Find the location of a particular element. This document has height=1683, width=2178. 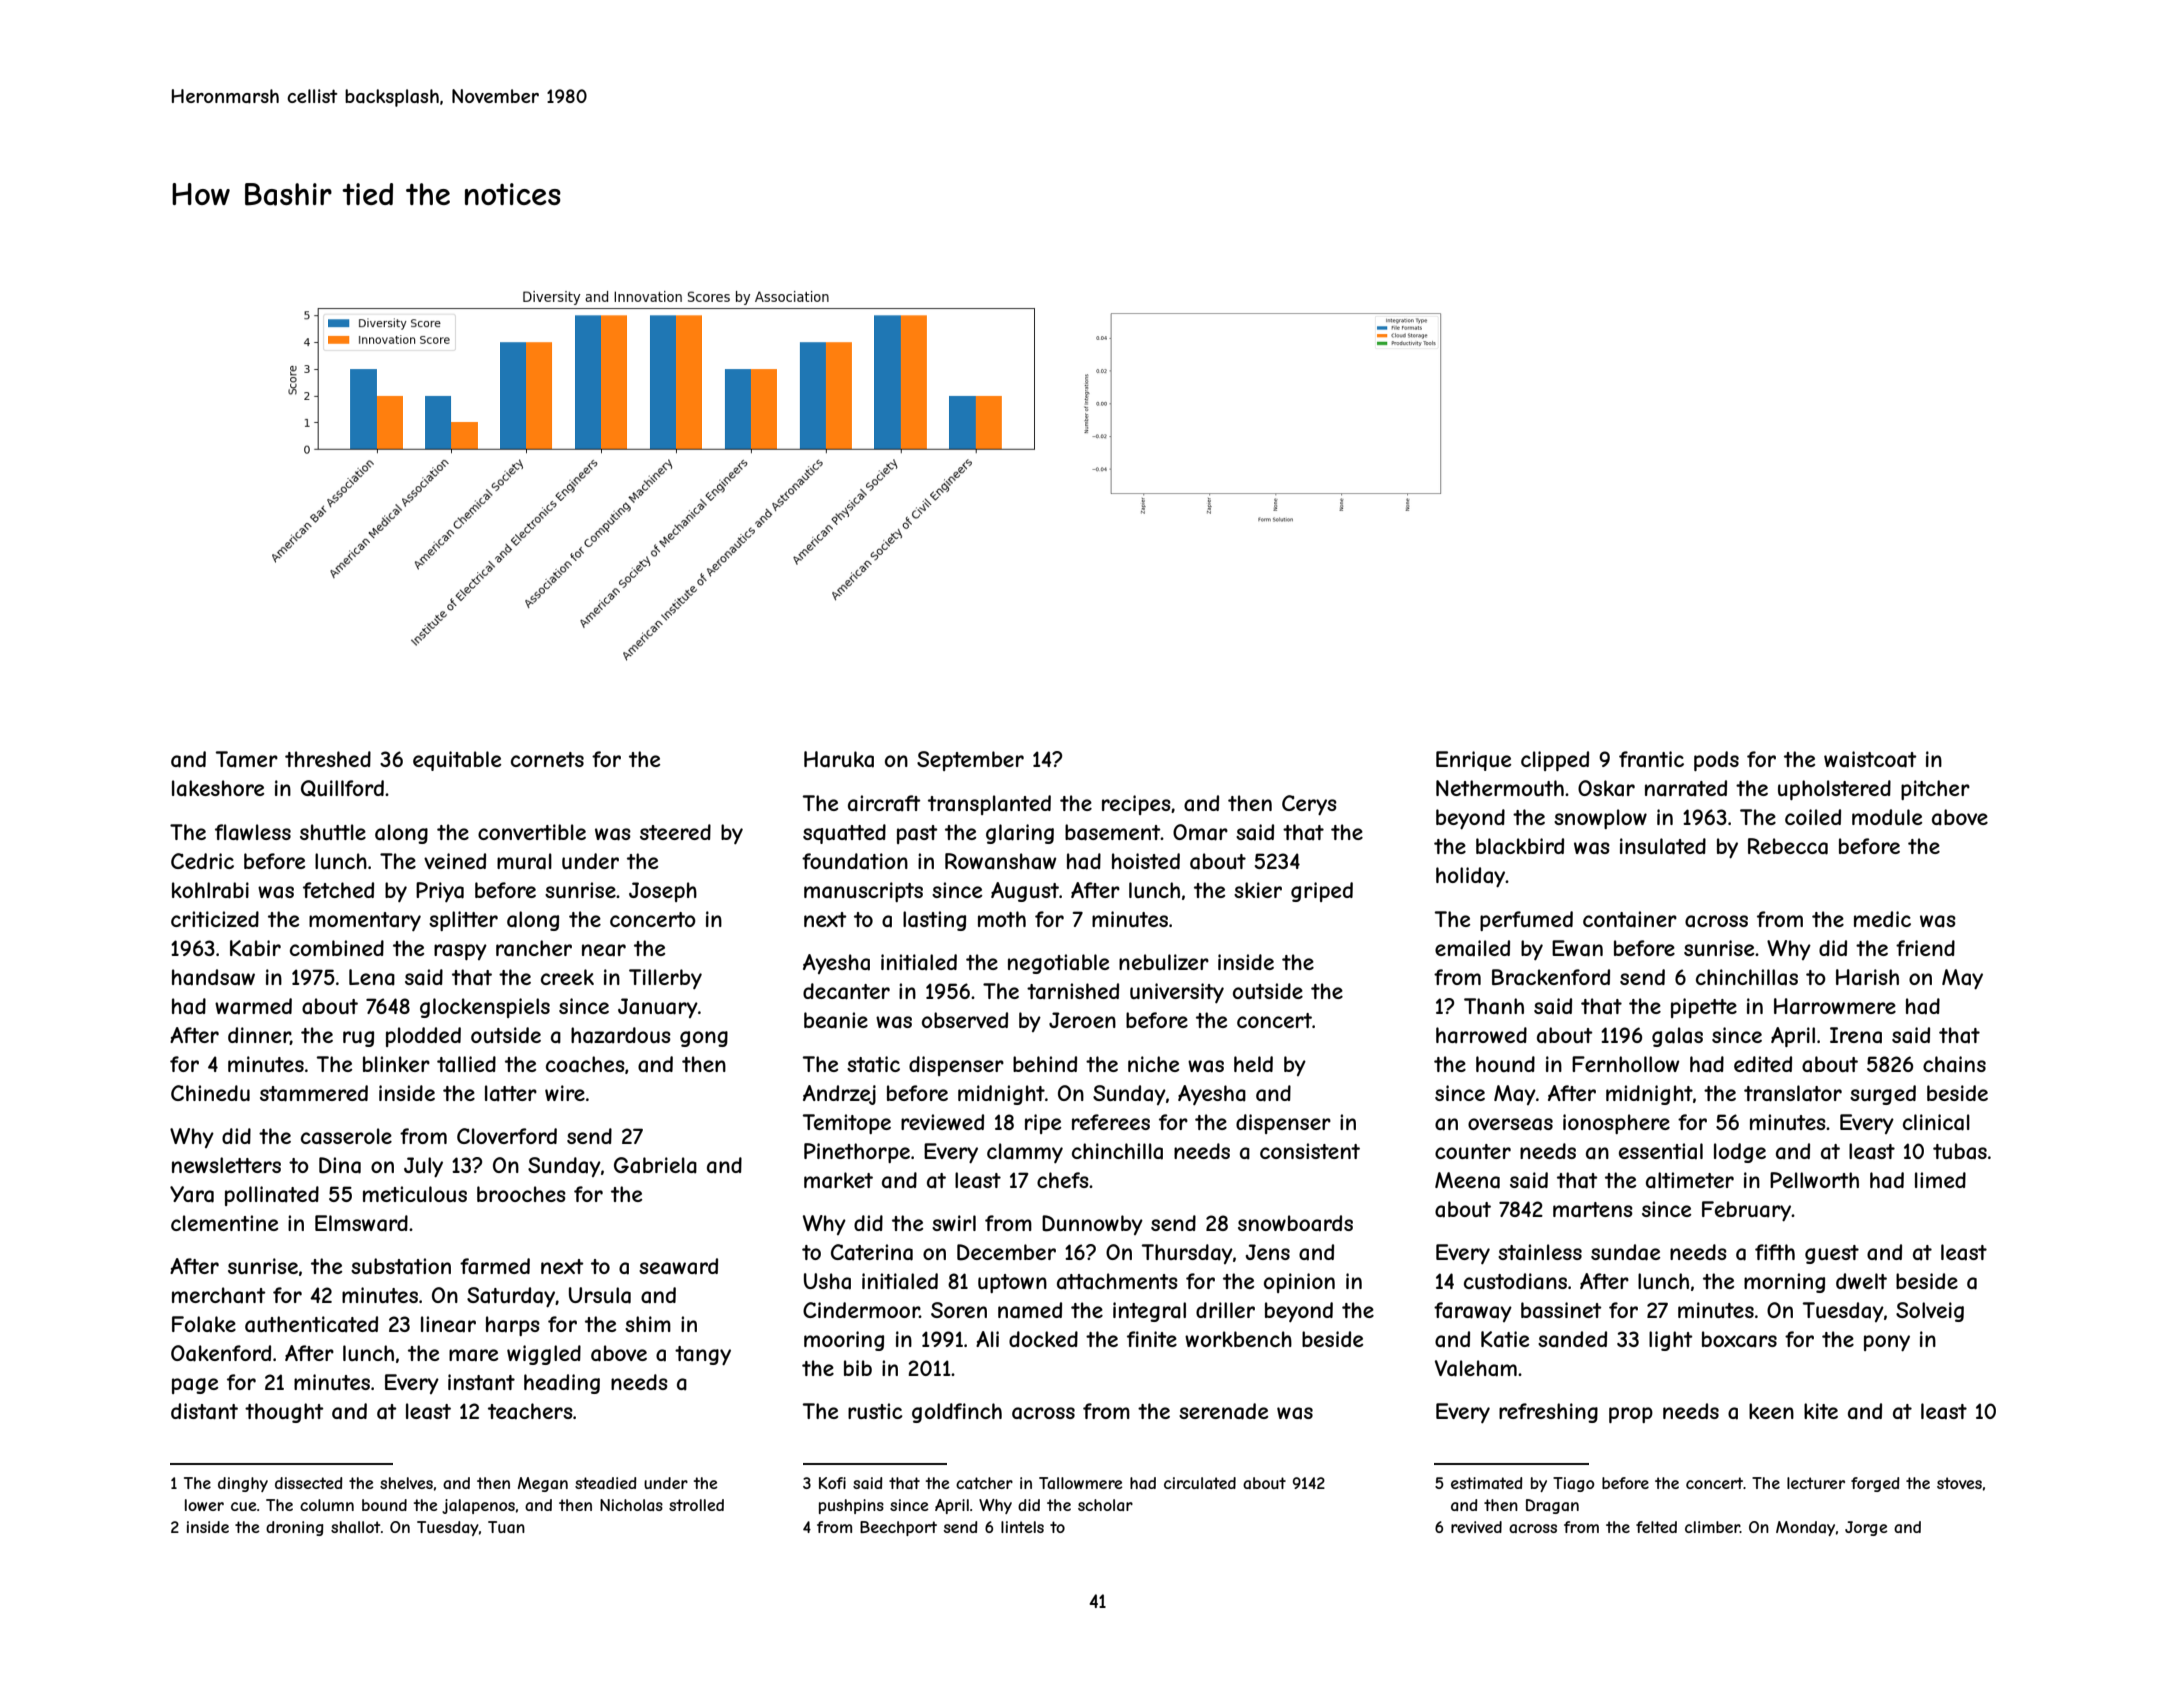

dissected is located at coordinates (309, 1483).
